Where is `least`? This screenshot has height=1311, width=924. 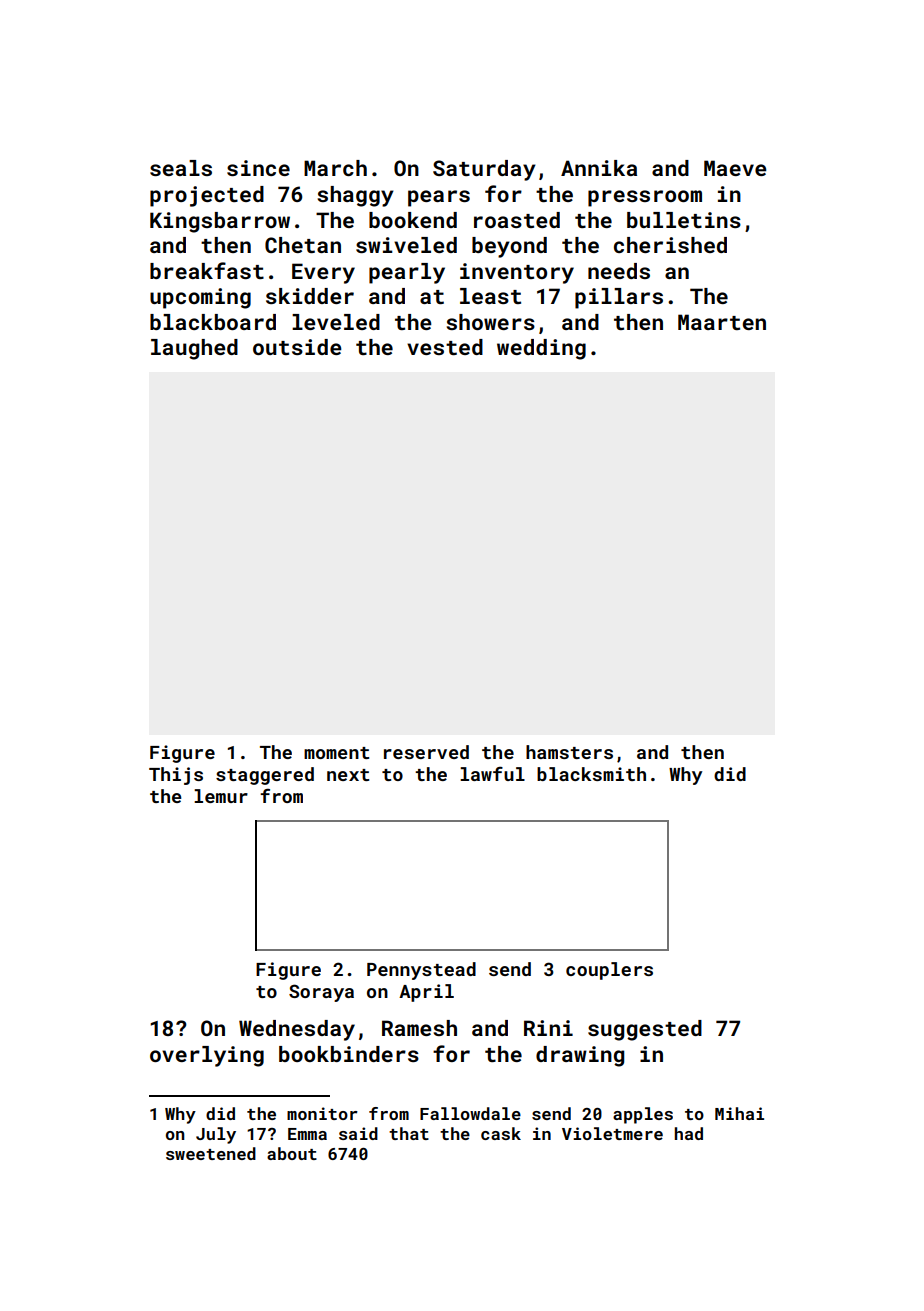 least is located at coordinates (490, 296).
